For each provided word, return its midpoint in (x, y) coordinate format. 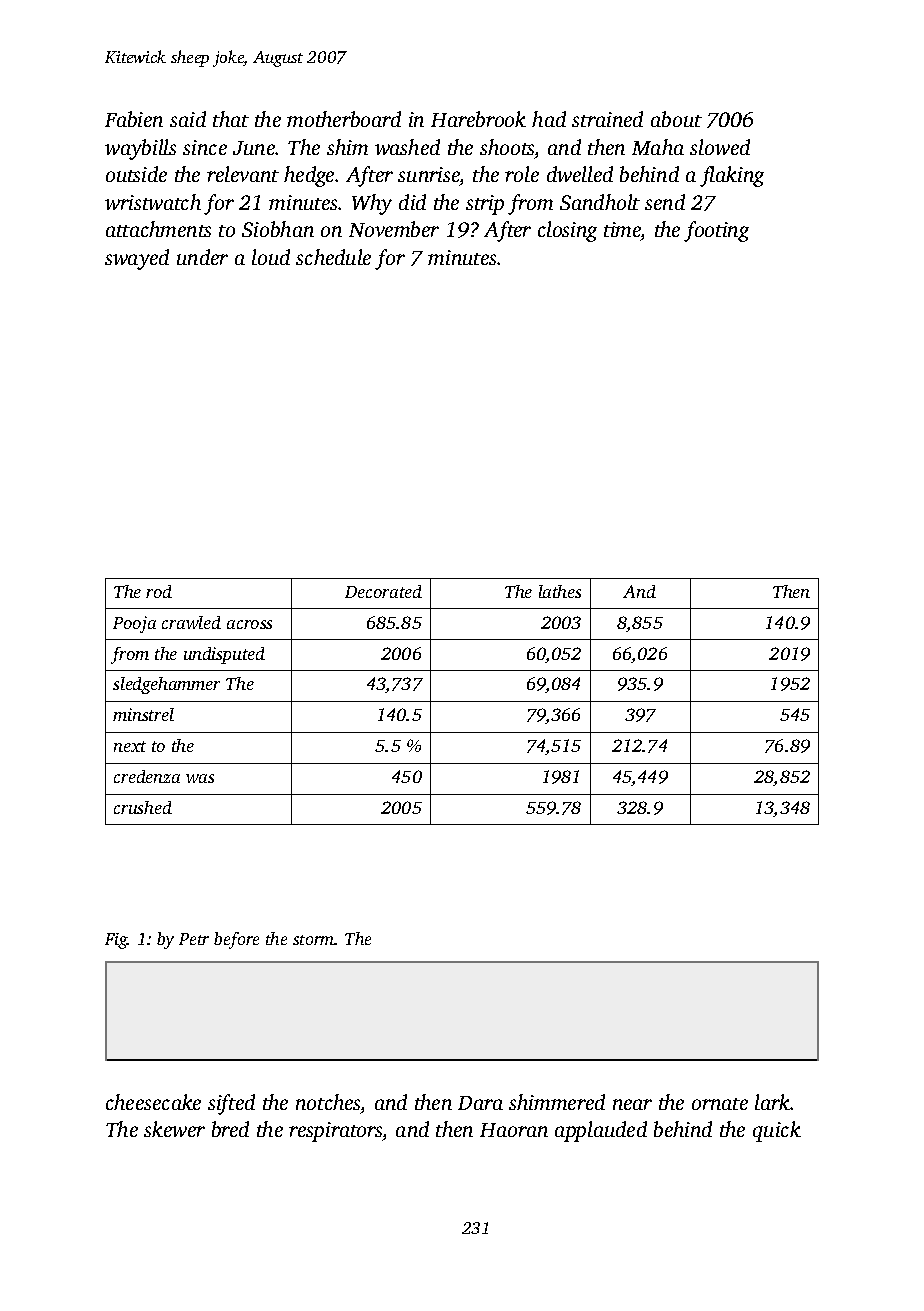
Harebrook (478, 119)
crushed (143, 807)
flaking (732, 176)
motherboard (344, 119)
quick (777, 1131)
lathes (560, 591)
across (249, 624)
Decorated (383, 591)
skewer (174, 1129)
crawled (191, 622)
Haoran (514, 1130)
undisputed (224, 655)
